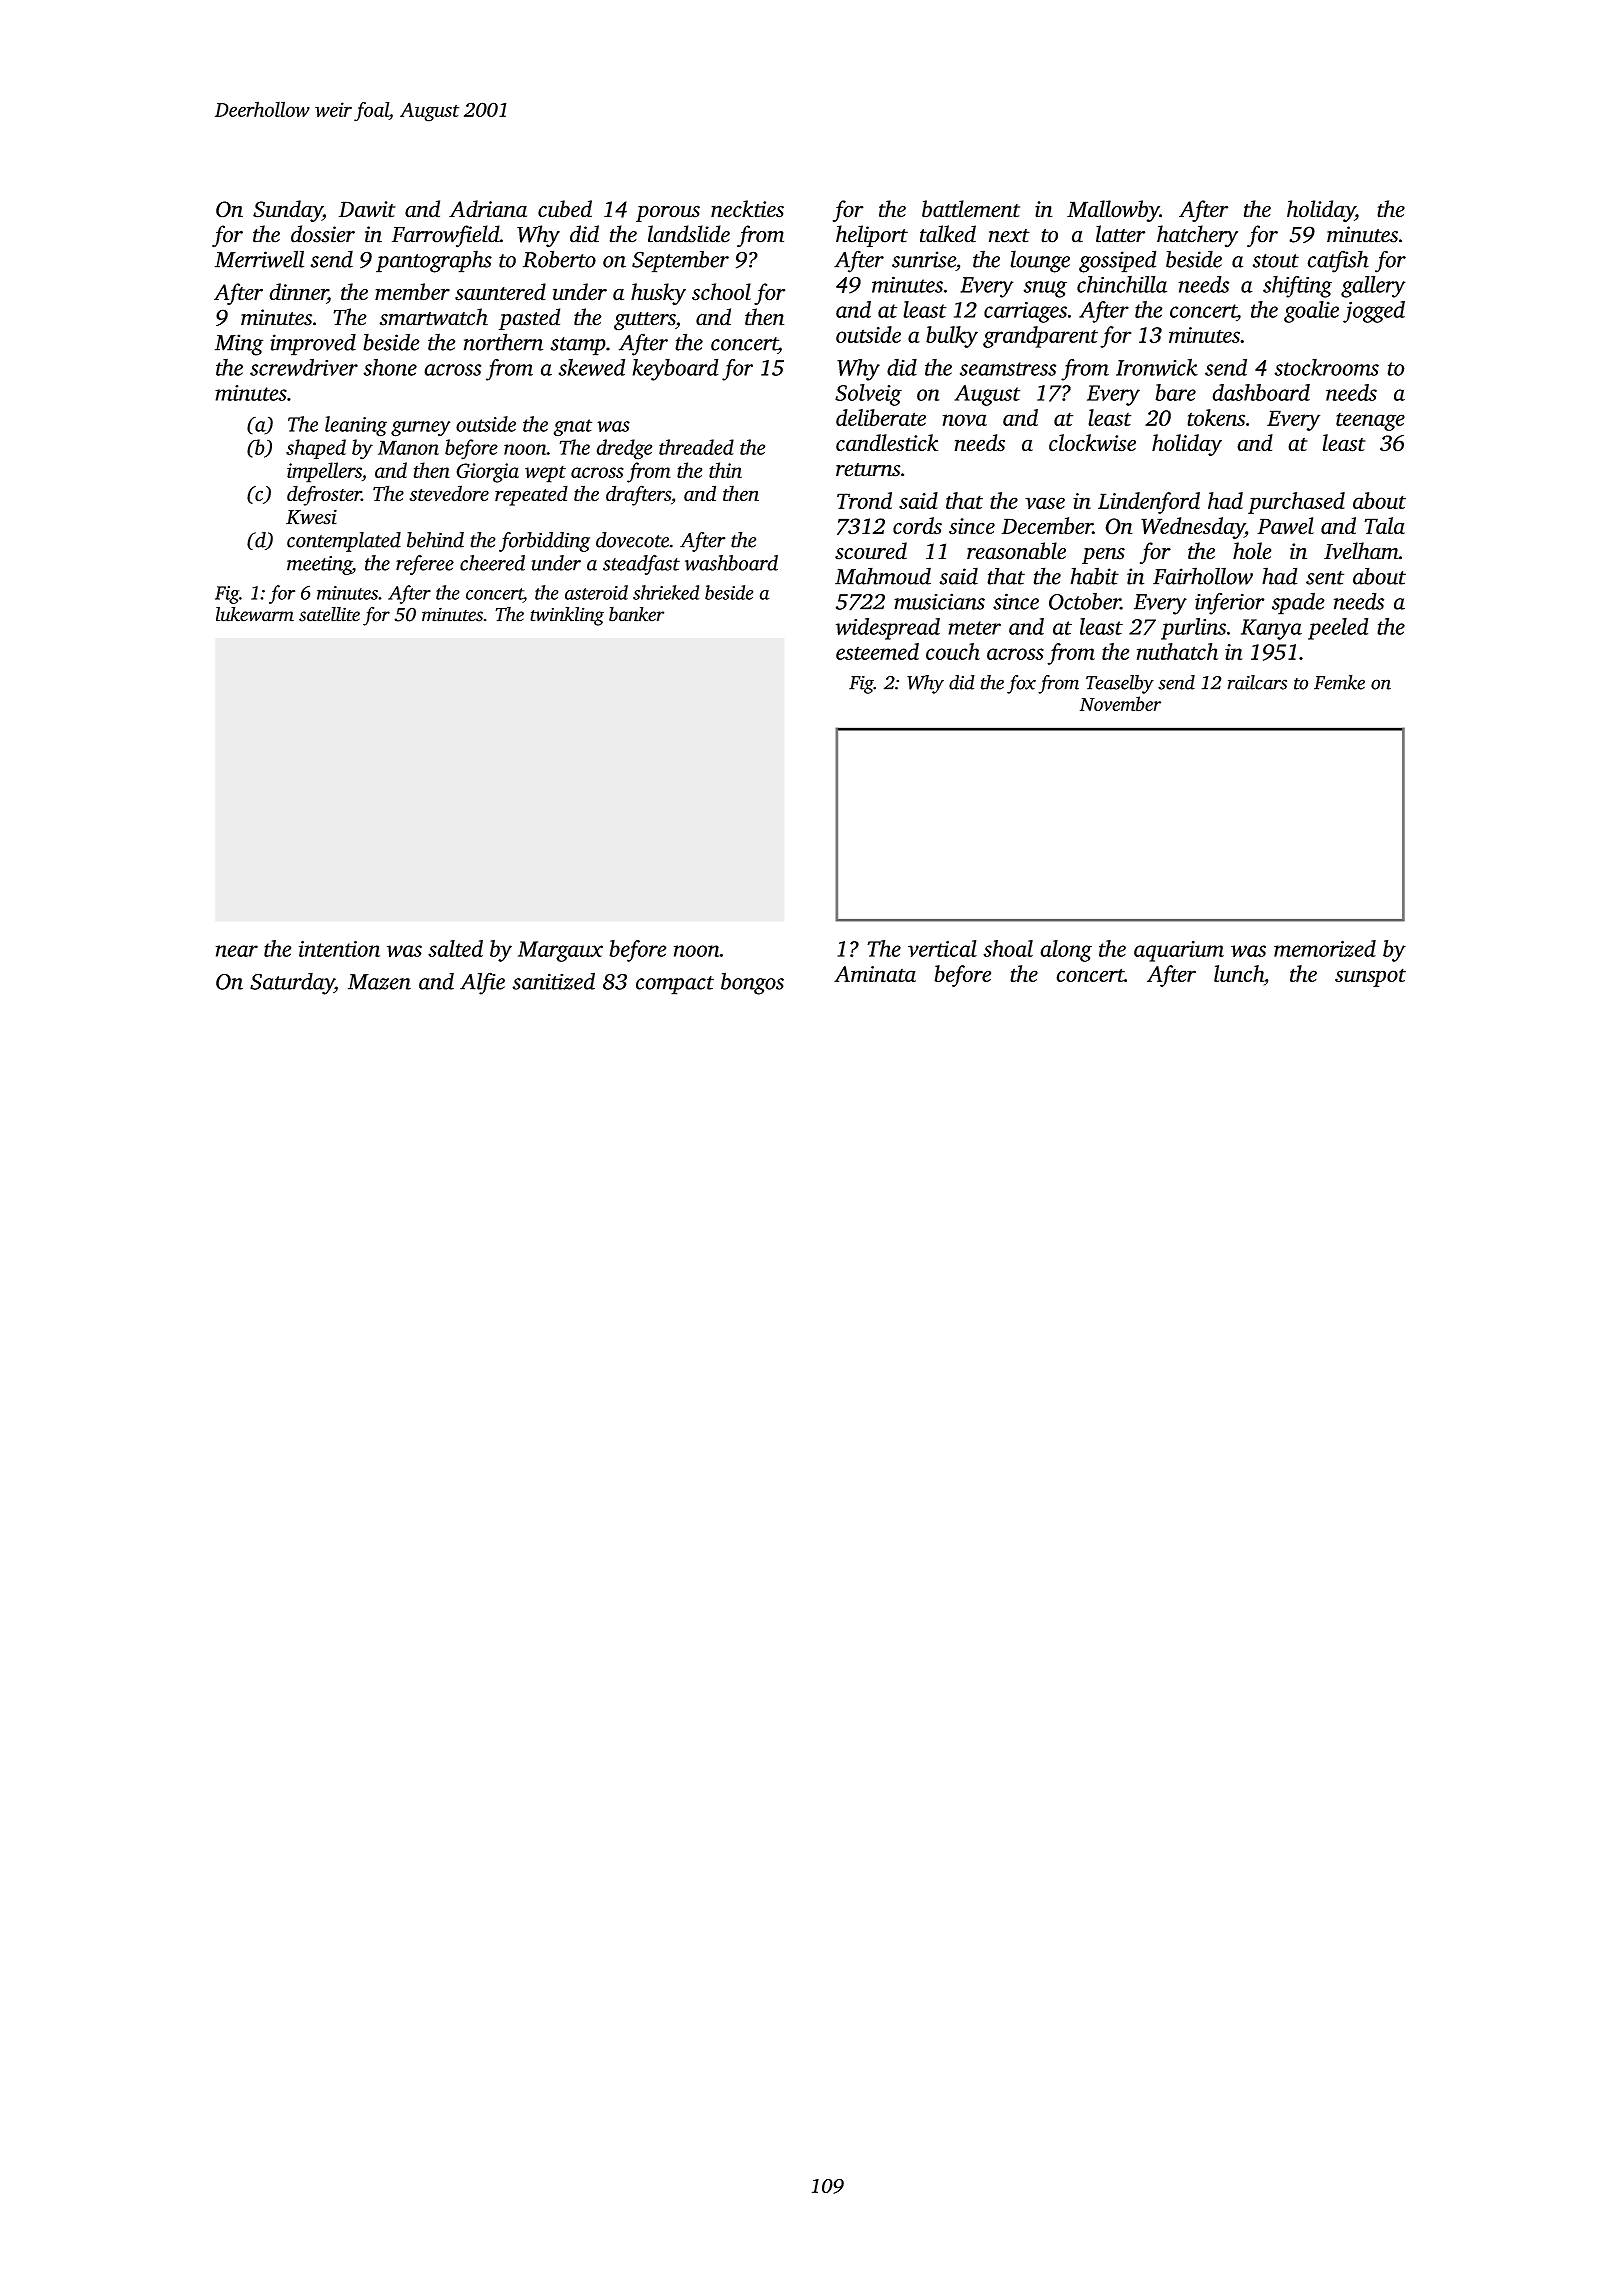 The width and height of the document is (1620, 2292). What do you see at coordinates (1157, 367) in the document?
I see `Ironwick` at bounding box center [1157, 367].
